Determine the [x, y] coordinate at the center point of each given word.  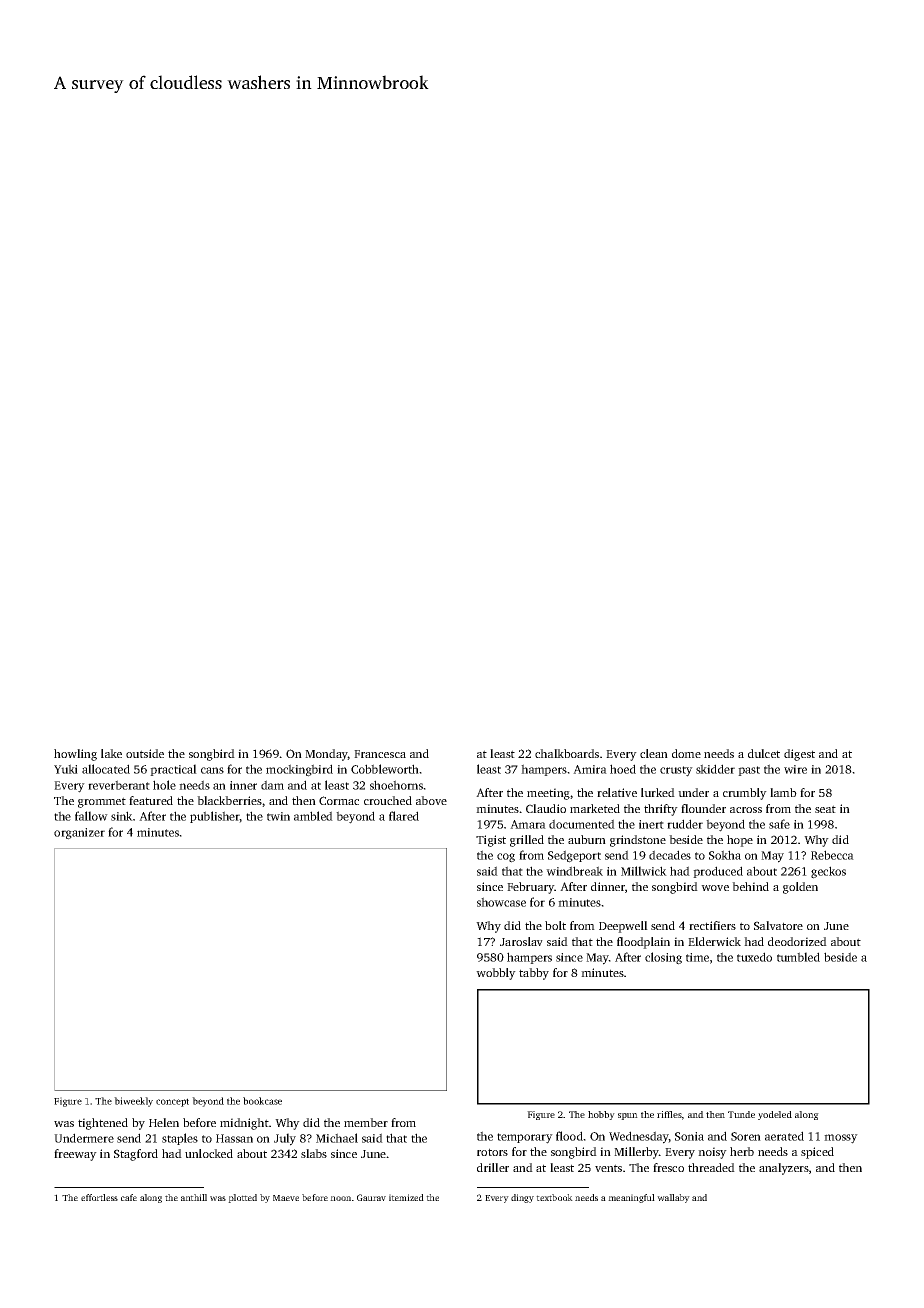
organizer [79, 834]
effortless [99, 1197]
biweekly [133, 1102]
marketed [595, 808]
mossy [841, 1139]
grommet [102, 802]
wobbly [496, 974]
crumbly [745, 794]
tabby [534, 974]
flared [404, 816]
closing [663, 958]
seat [825, 809]
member [366, 1122]
